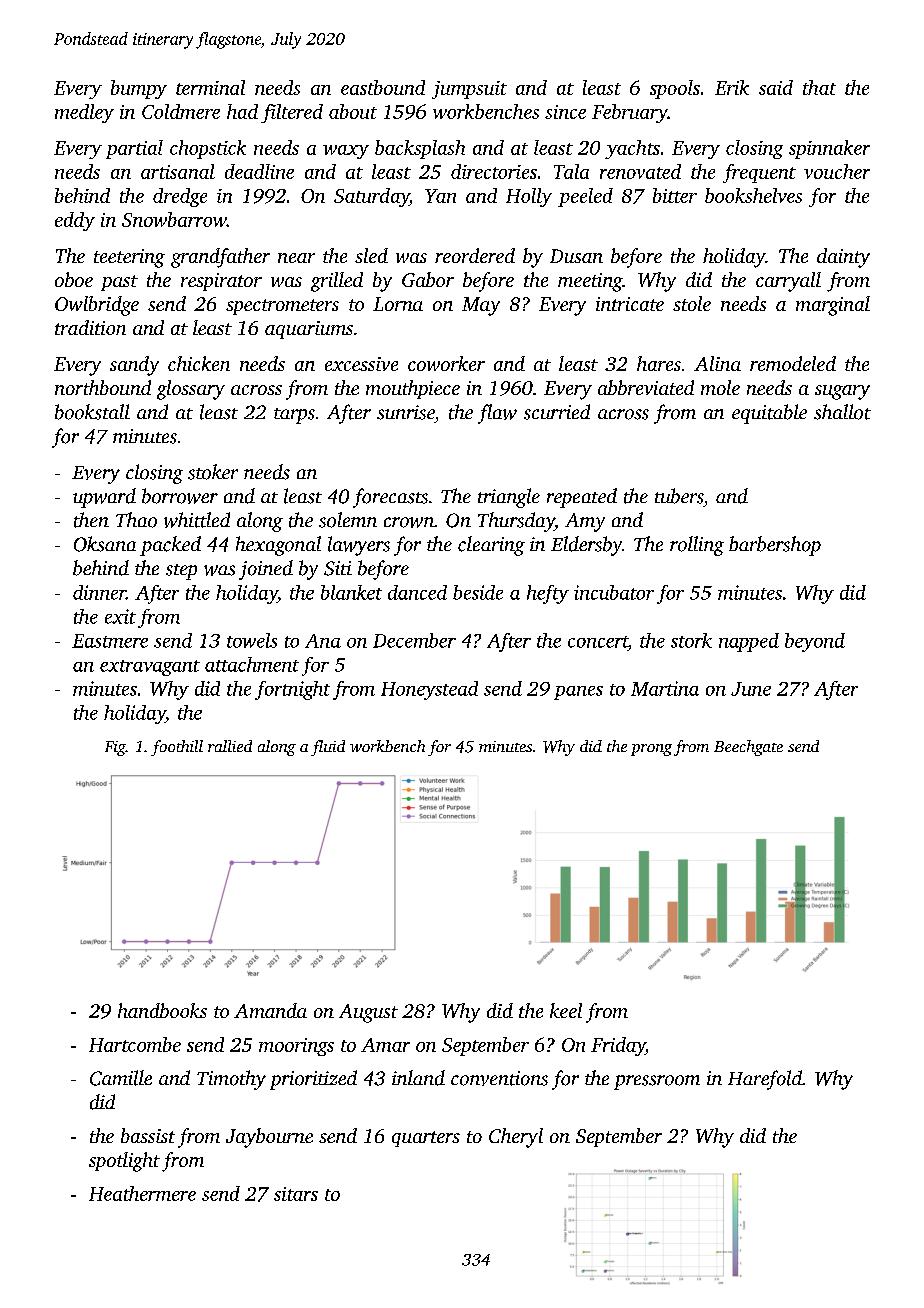  Describe the element at coordinates (99, 592) in the screenshot. I see `dinner` at that location.
